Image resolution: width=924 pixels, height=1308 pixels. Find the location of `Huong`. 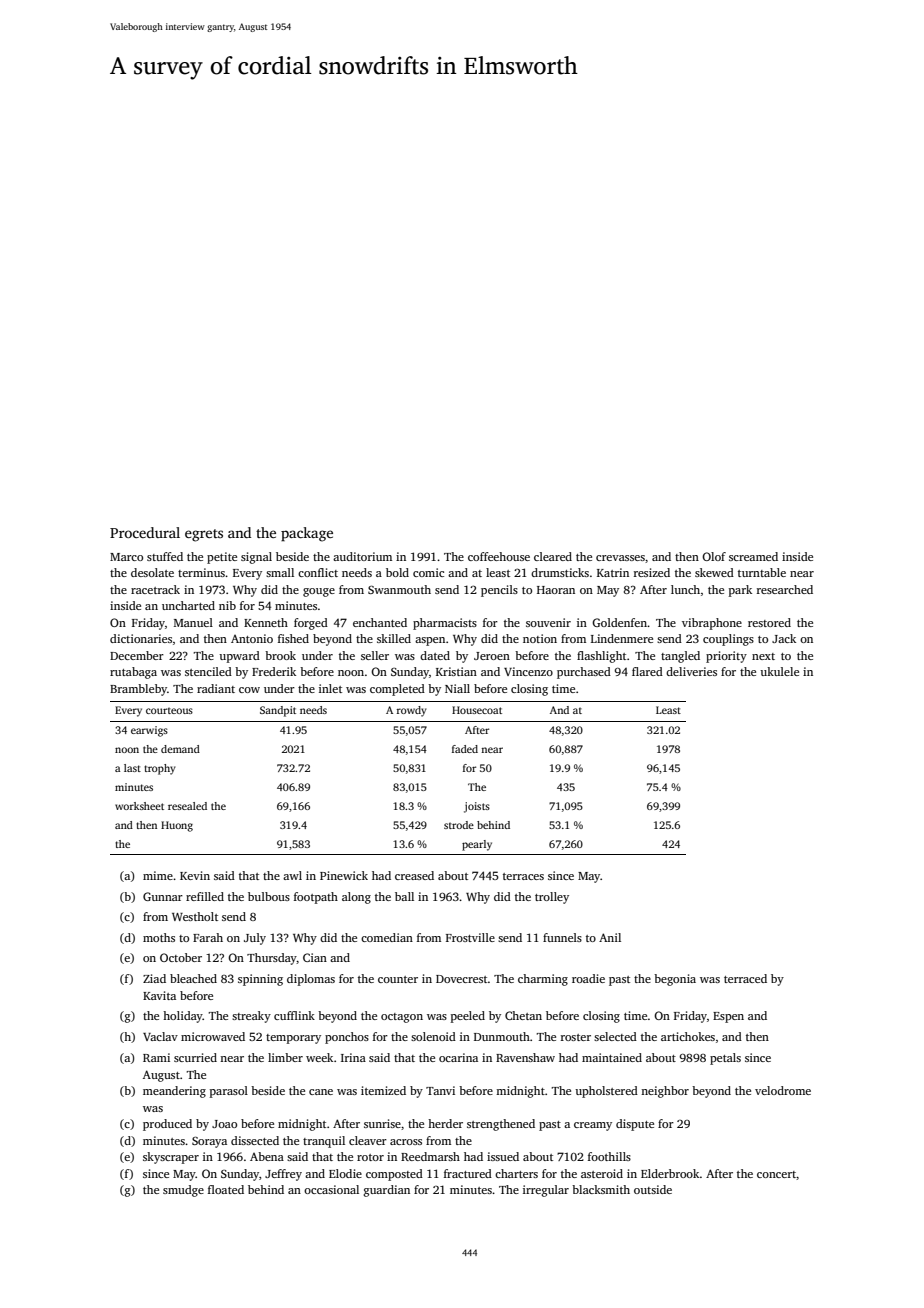

Huong is located at coordinates (177, 826).
